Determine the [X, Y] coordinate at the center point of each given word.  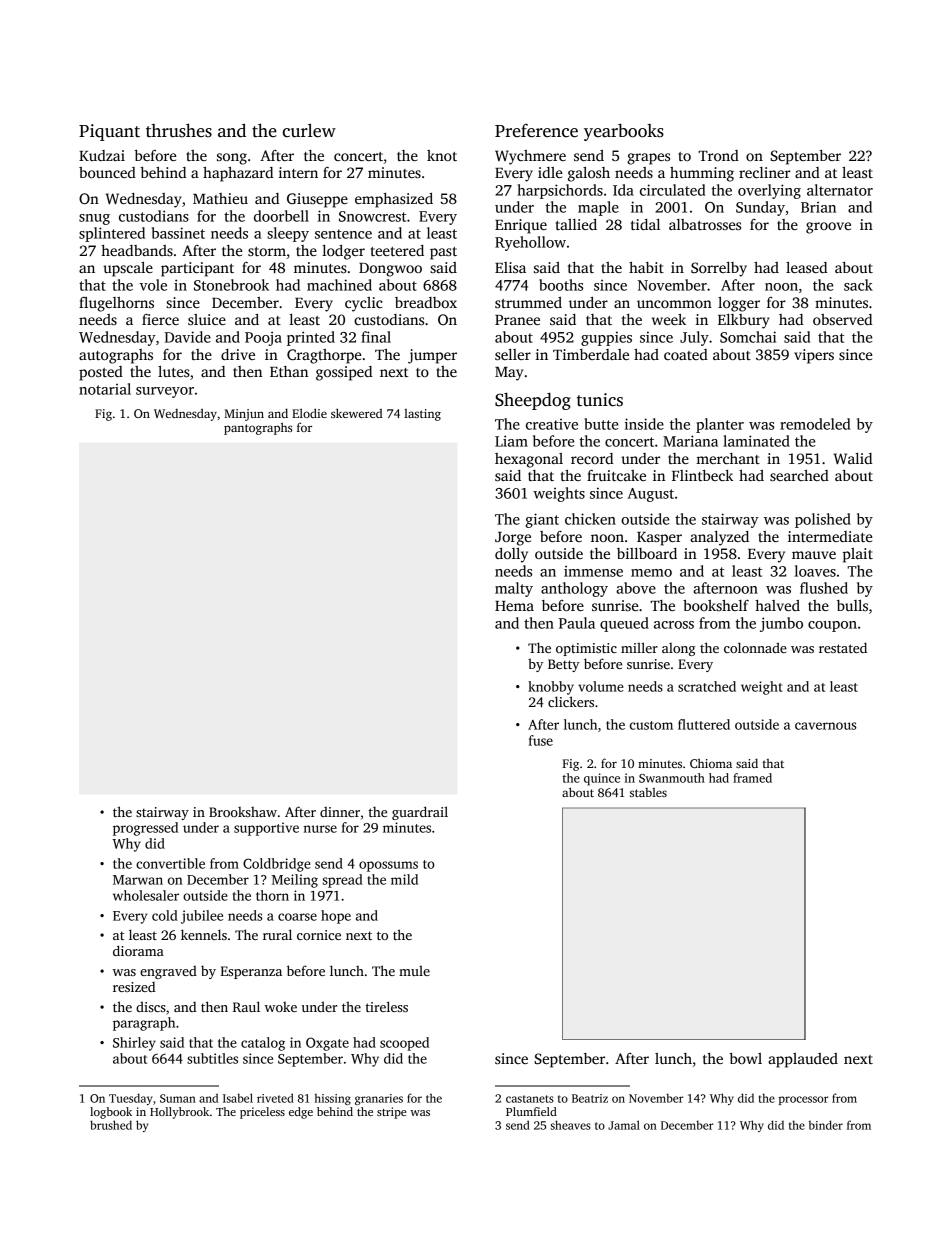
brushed [111, 1125]
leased [806, 267]
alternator [840, 190]
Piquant [109, 132]
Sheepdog [533, 401]
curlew [309, 130]
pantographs [258, 428]
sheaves [570, 1125]
